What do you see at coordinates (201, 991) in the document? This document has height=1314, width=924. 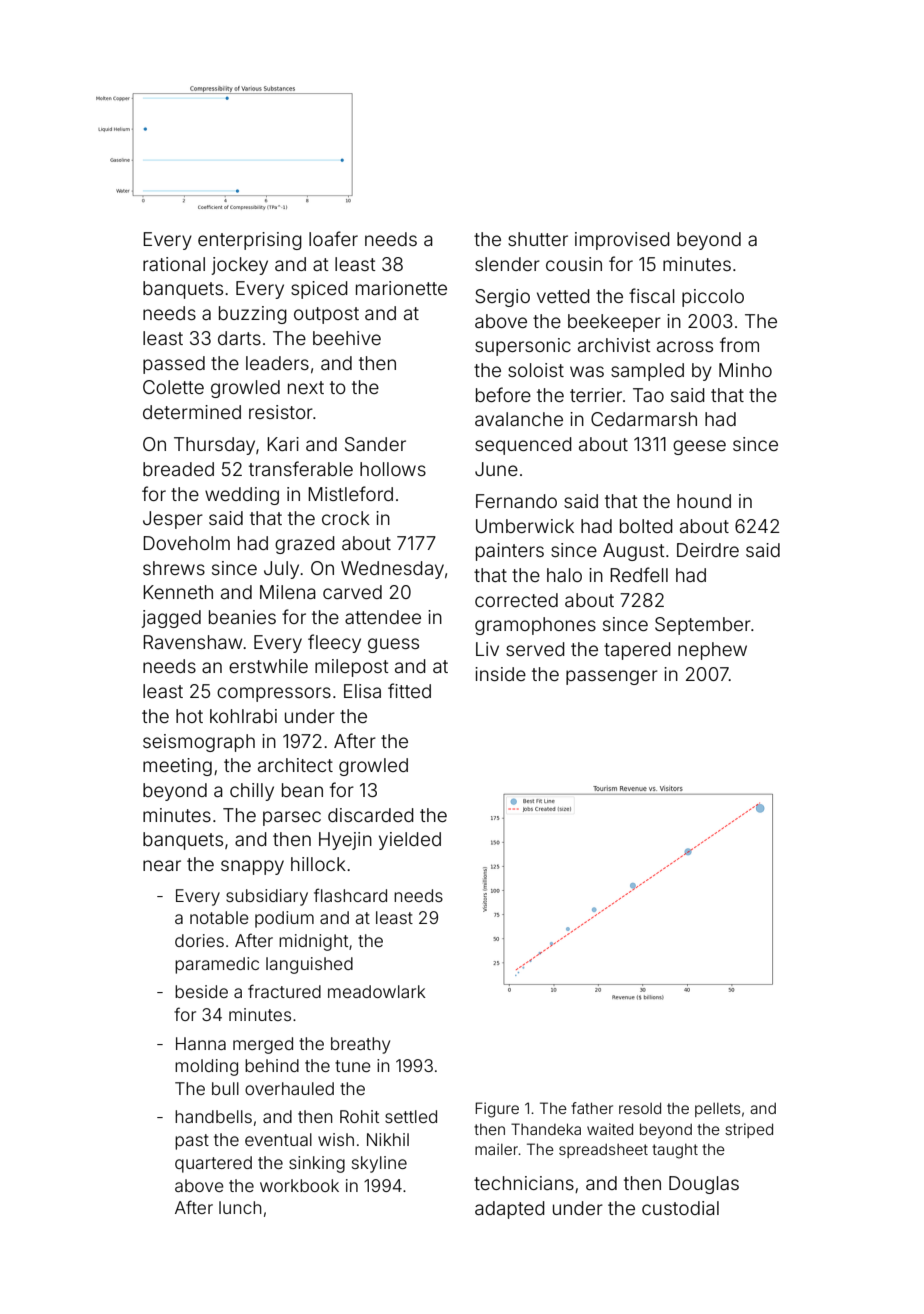 I see `beside` at bounding box center [201, 991].
